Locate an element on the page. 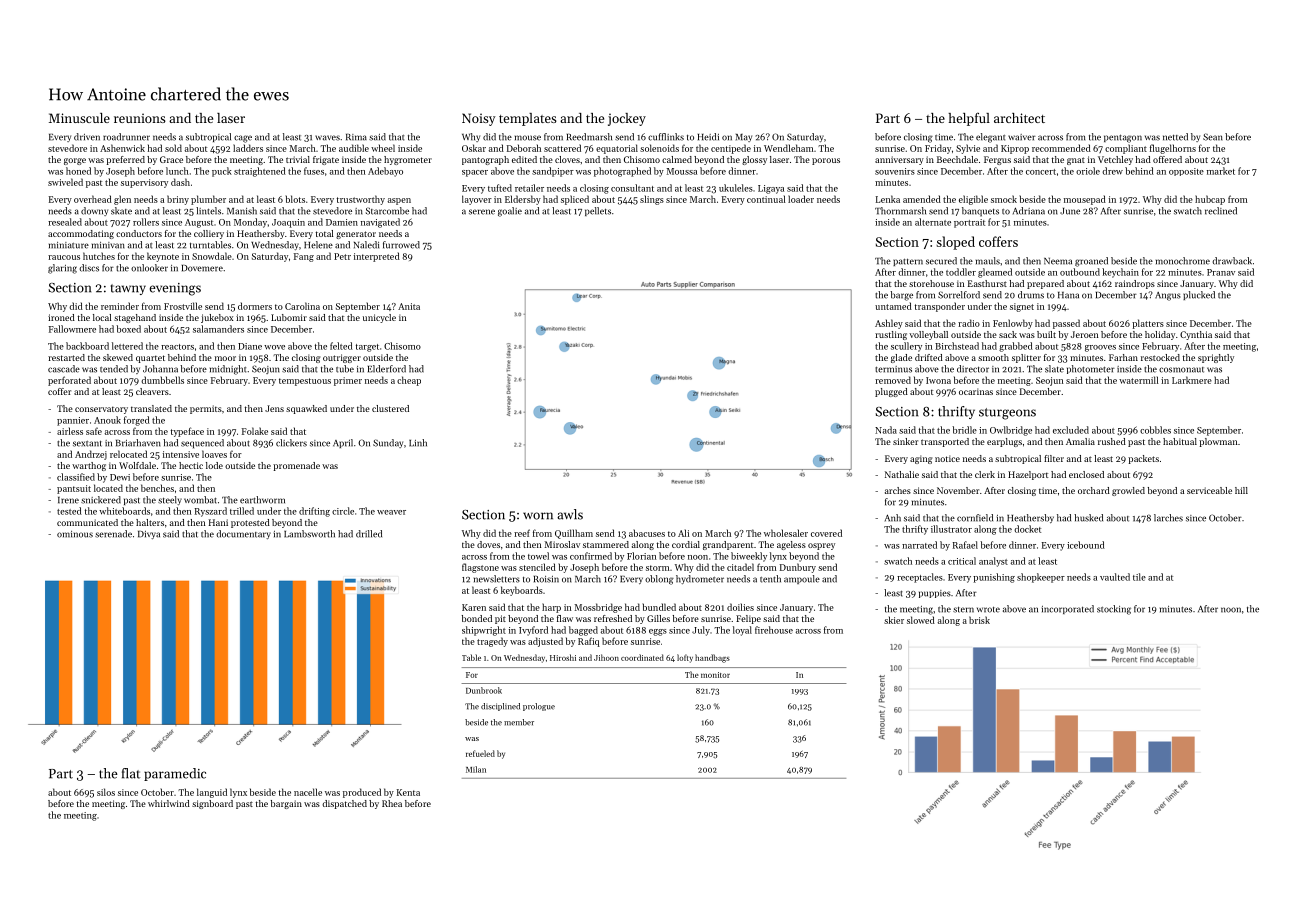 The width and height of the image is (1308, 924). unicycle is located at coordinates (379, 318).
